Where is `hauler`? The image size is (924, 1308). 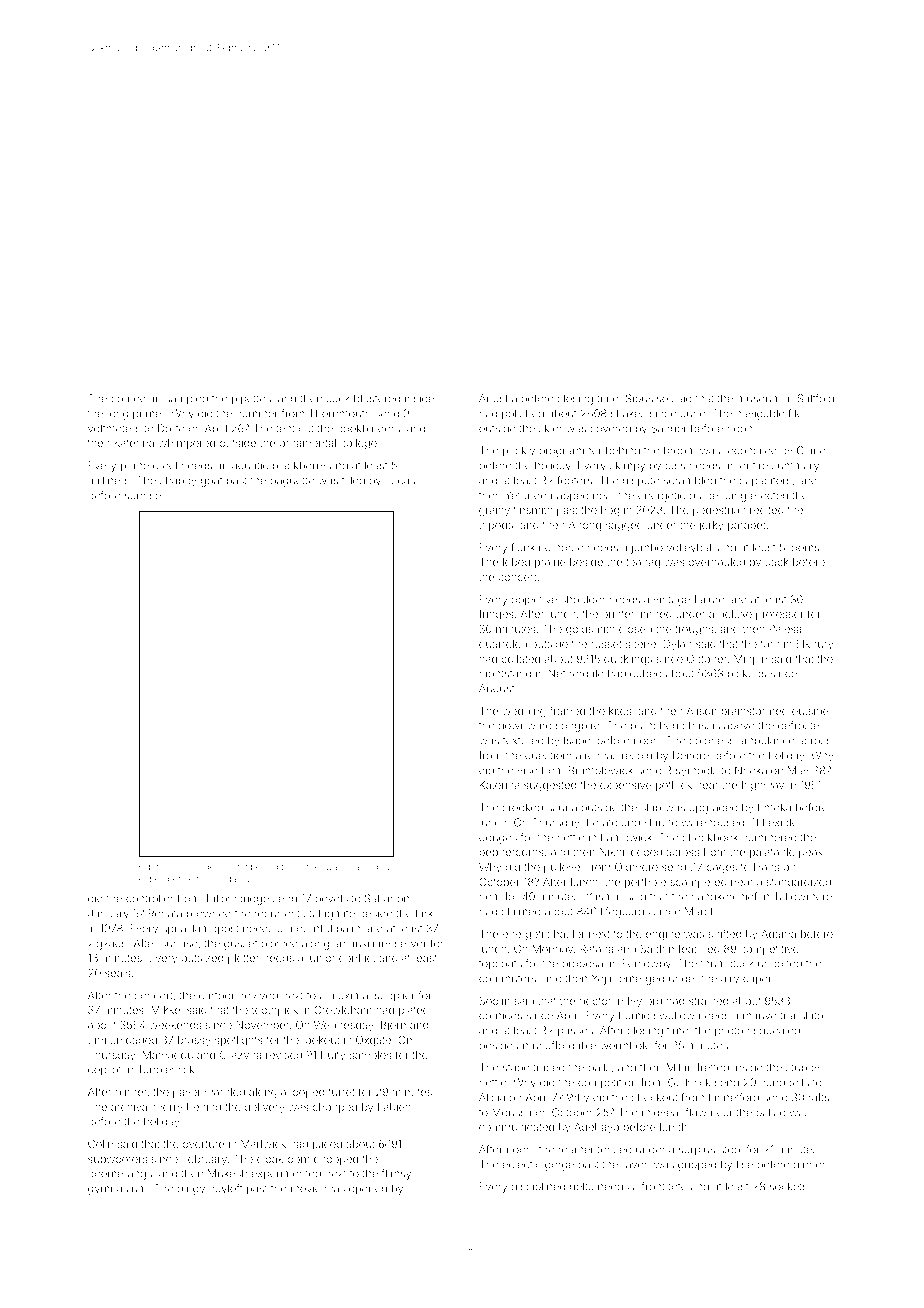 hauler is located at coordinates (569, 934).
